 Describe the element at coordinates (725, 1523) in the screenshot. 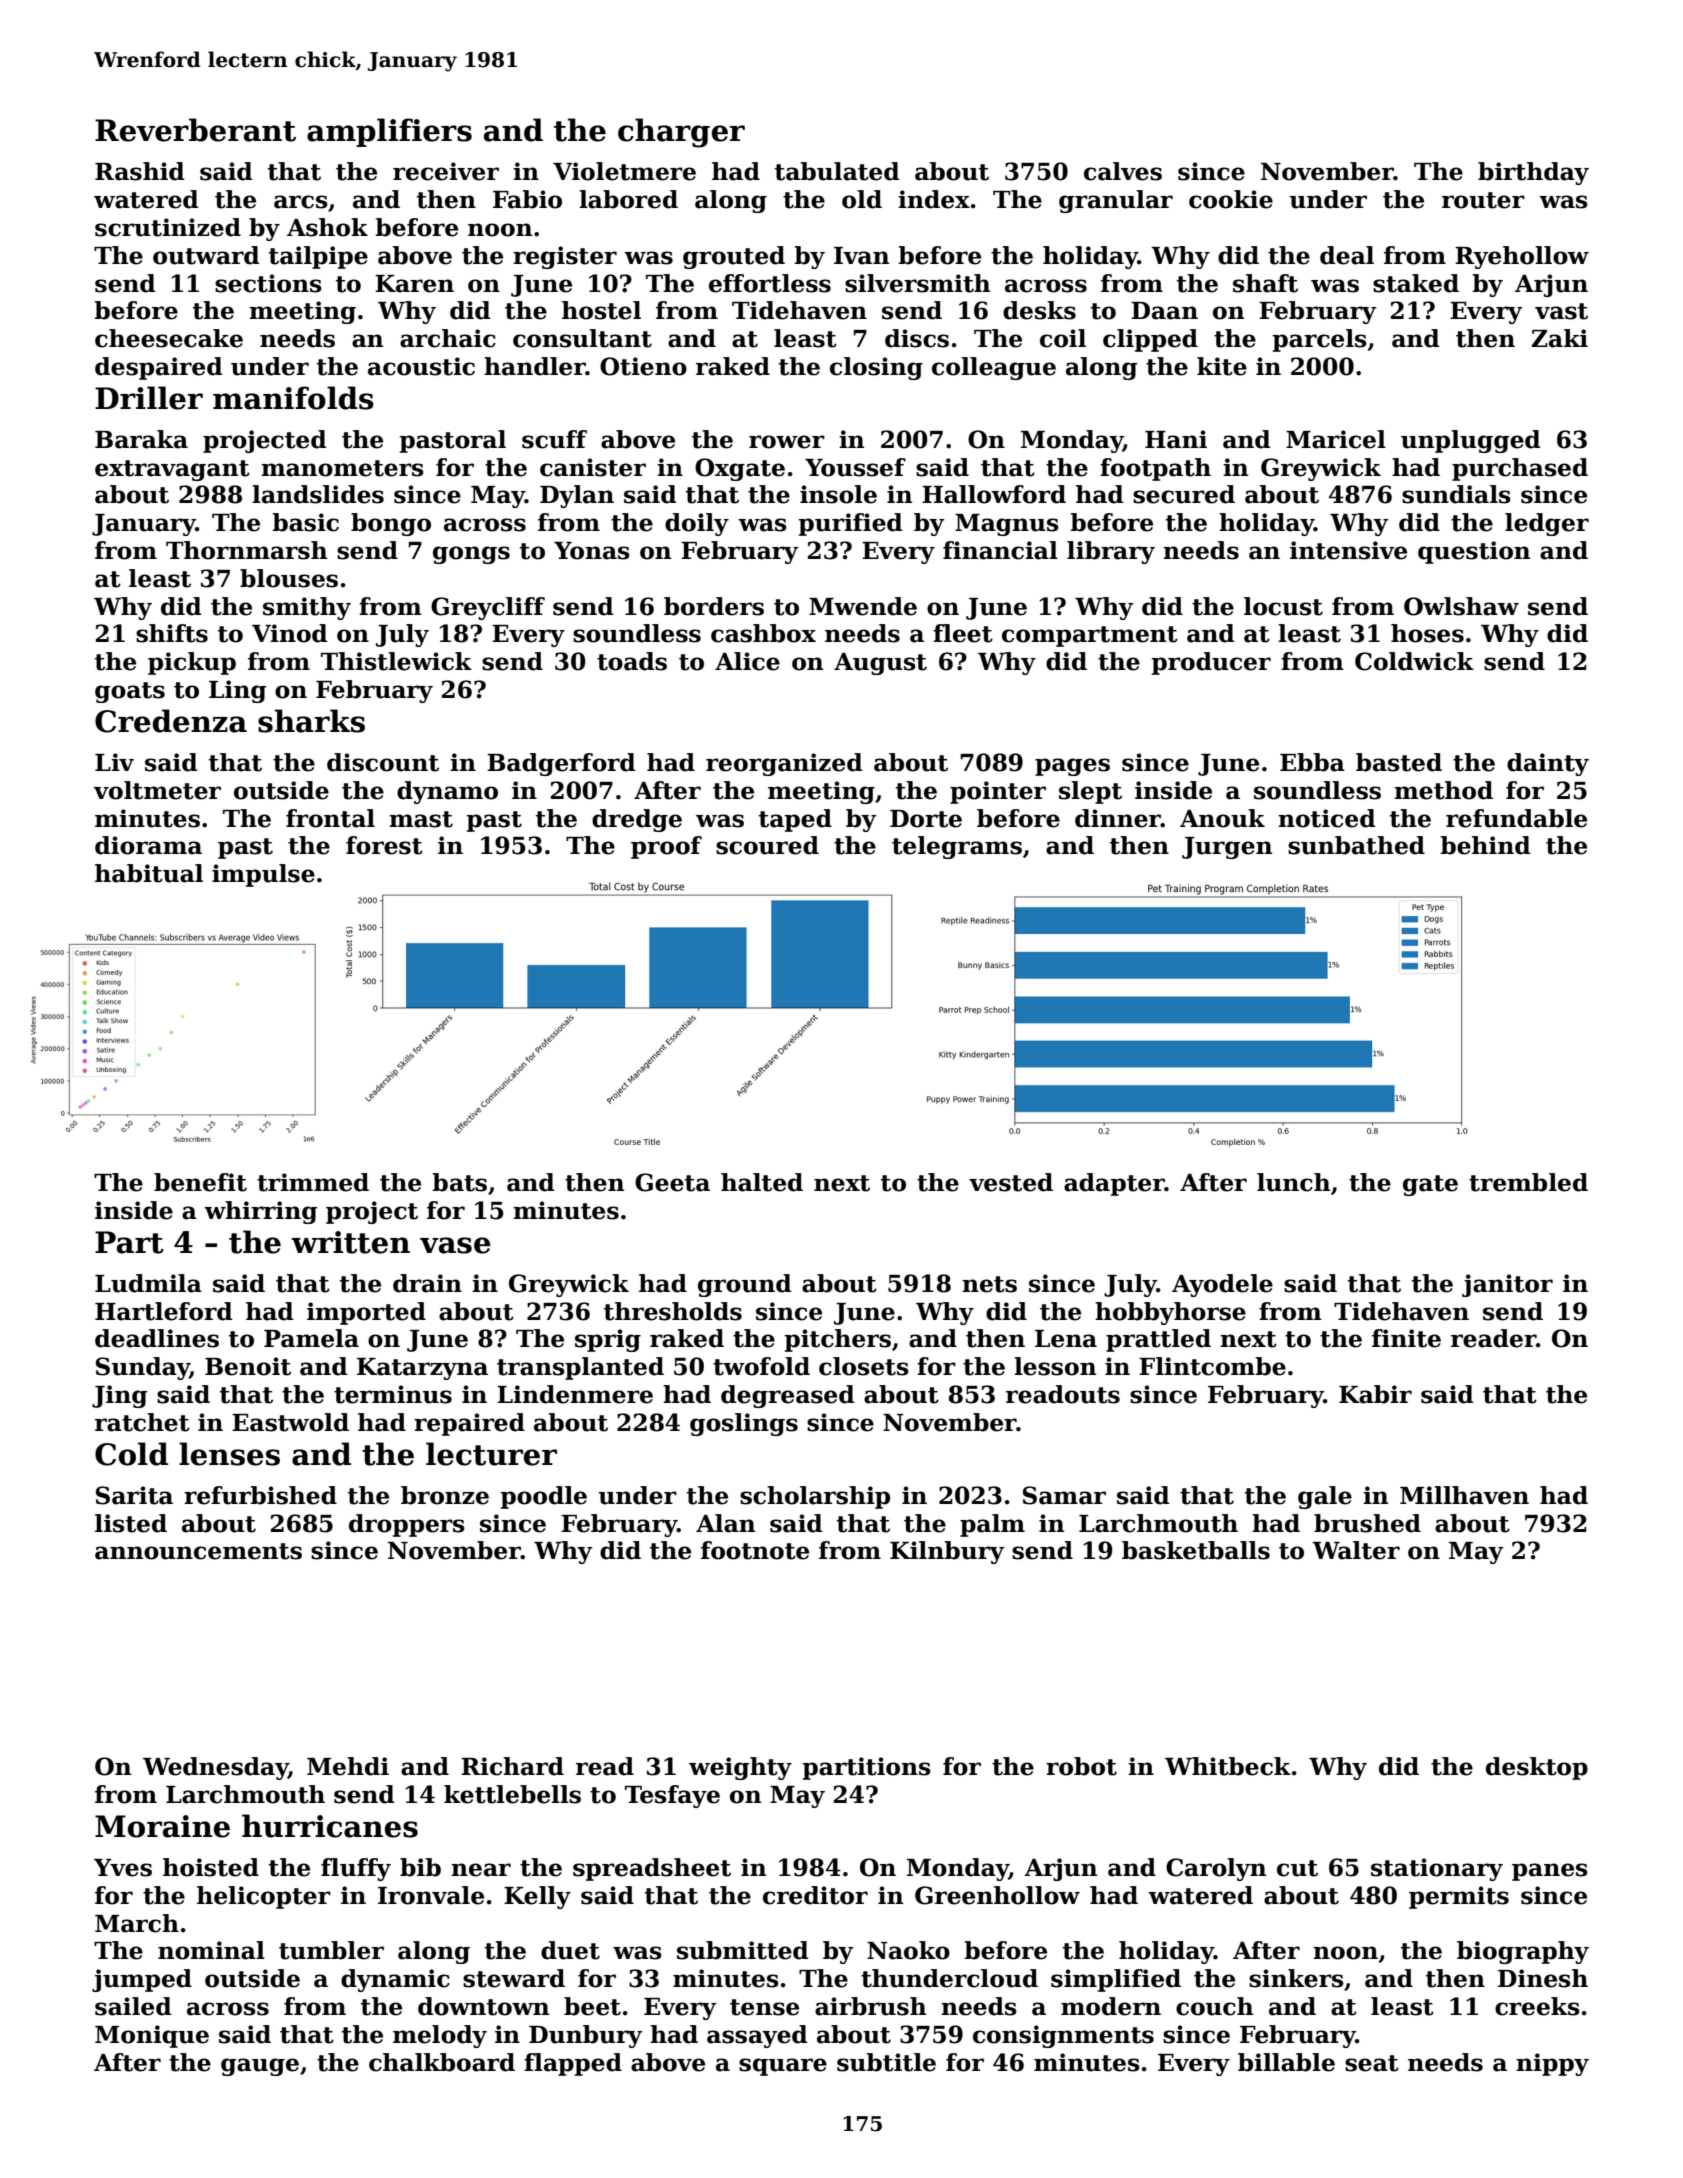

I see `Alan` at that location.
